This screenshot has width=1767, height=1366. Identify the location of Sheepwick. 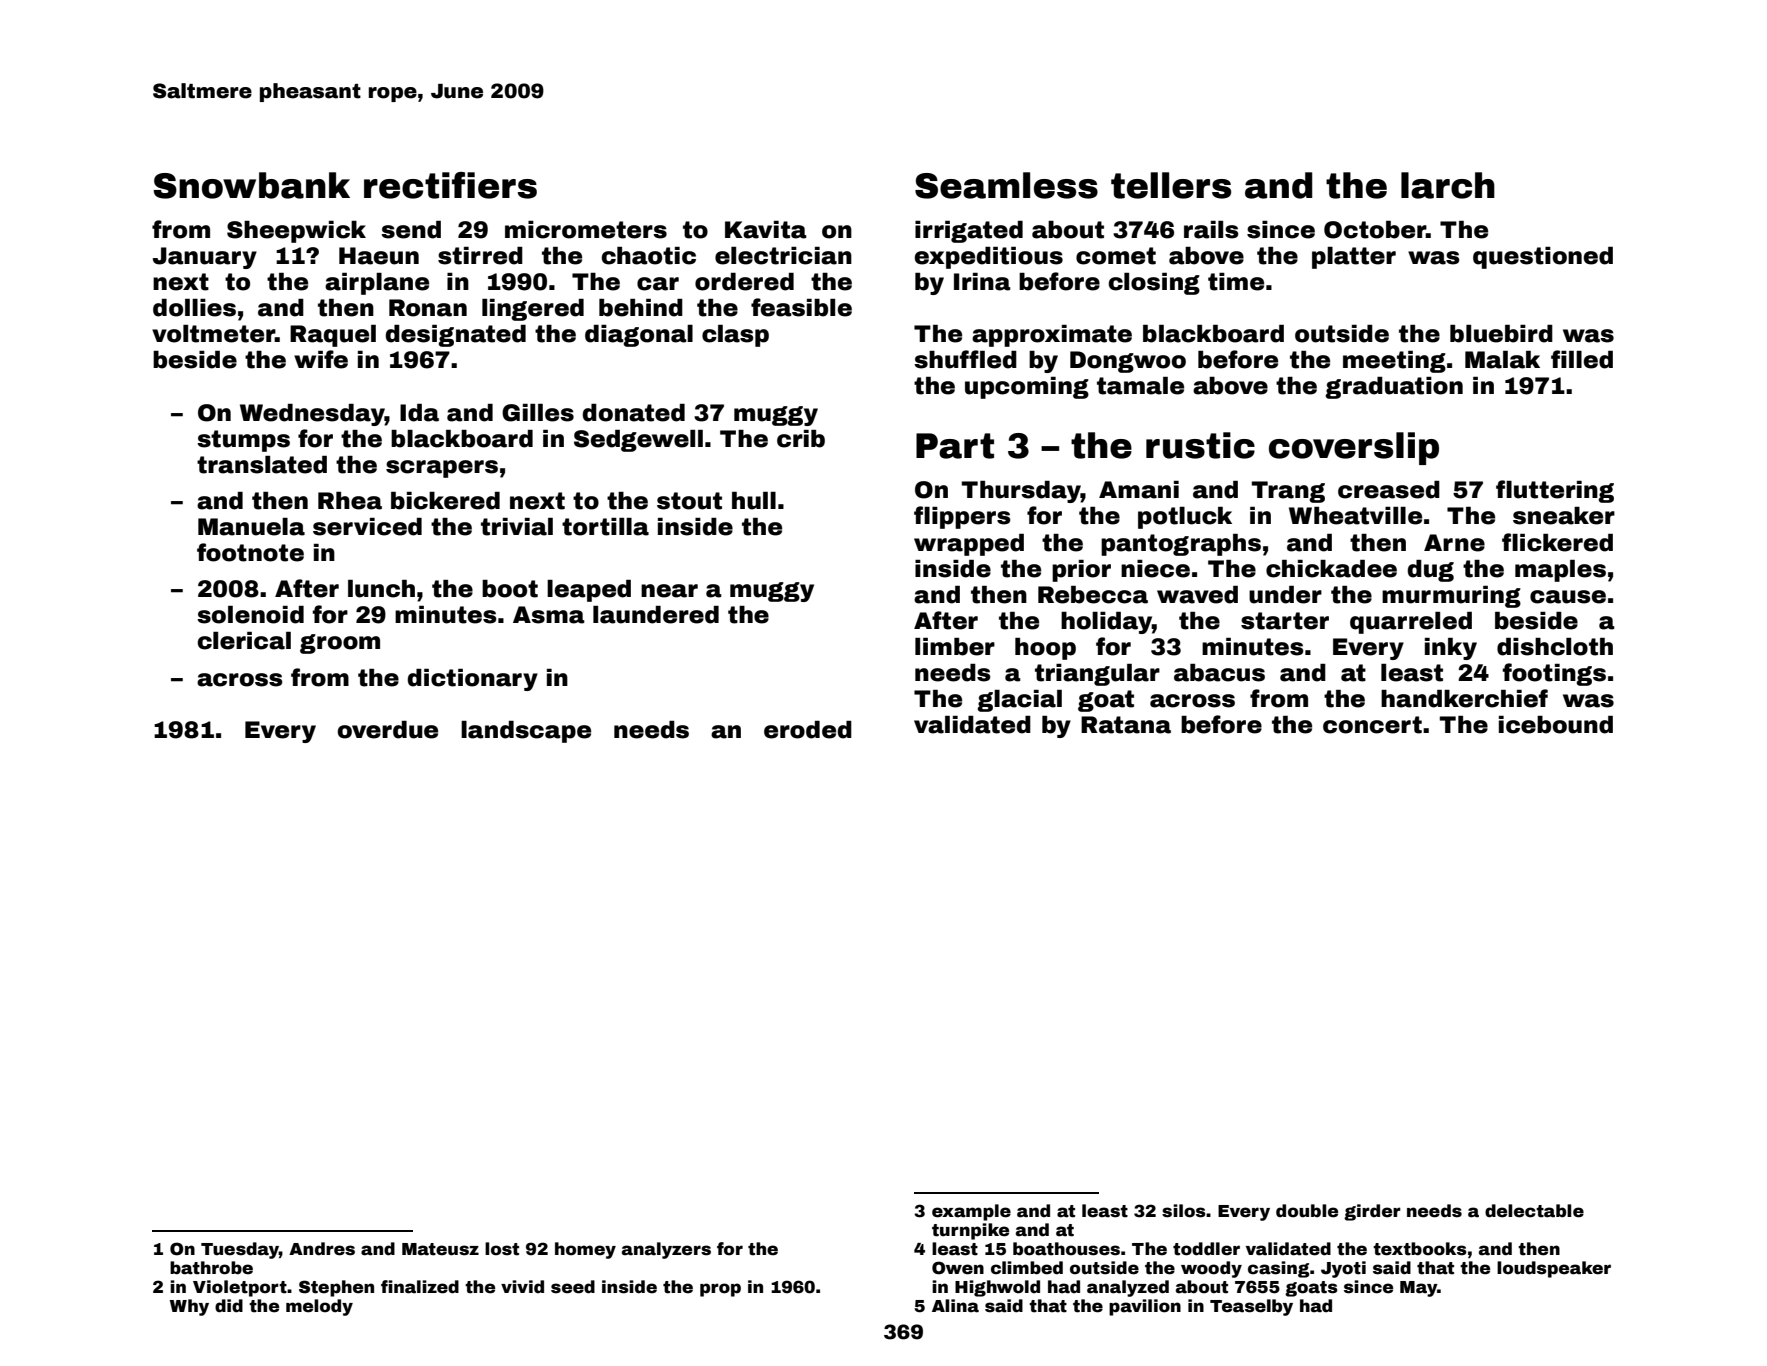
(296, 232).
